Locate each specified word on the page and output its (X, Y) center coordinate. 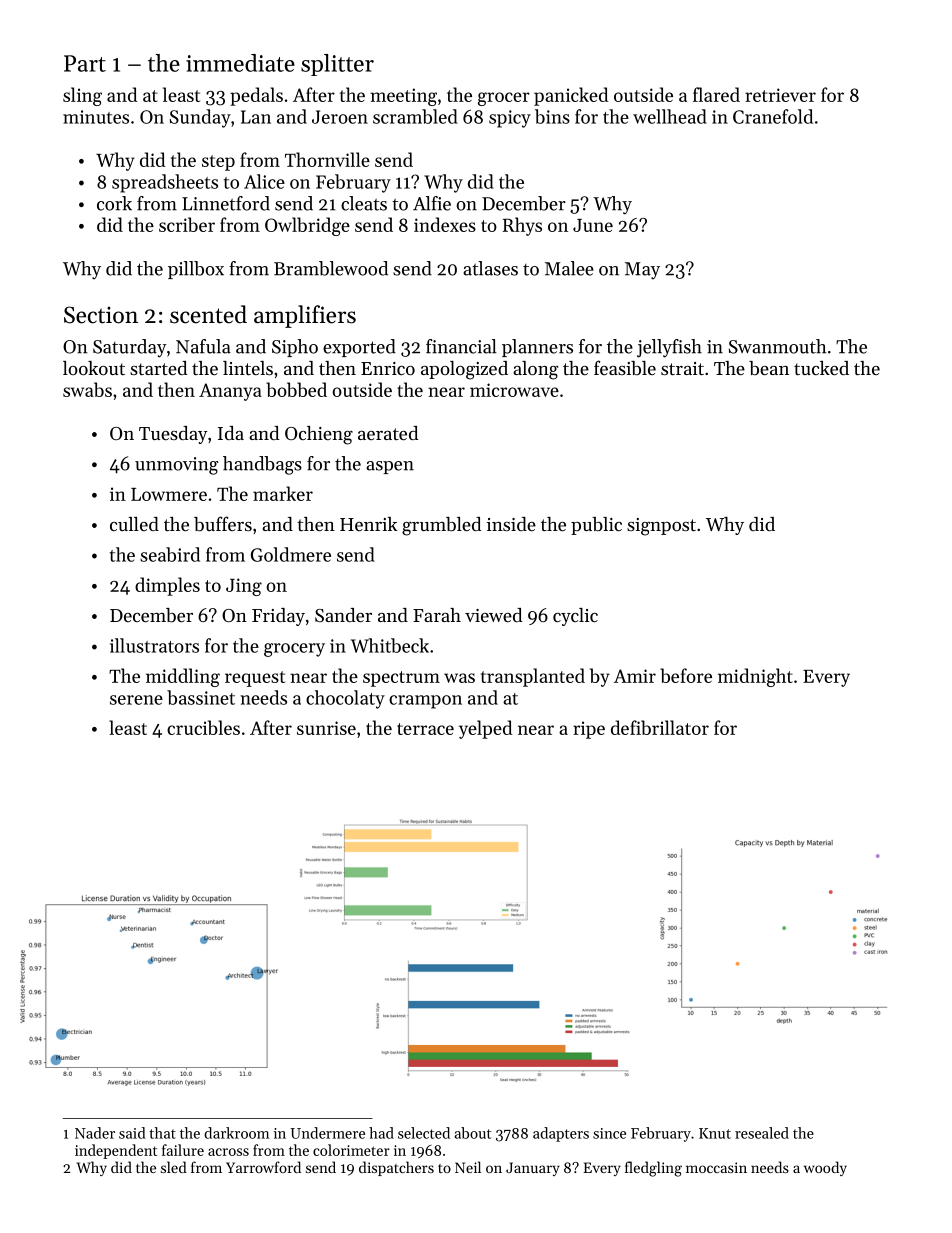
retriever (780, 95)
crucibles (203, 727)
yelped (485, 729)
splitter (337, 65)
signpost (661, 527)
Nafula (203, 346)
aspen (390, 467)
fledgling (653, 1169)
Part (85, 63)
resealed (762, 1133)
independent (116, 1151)
